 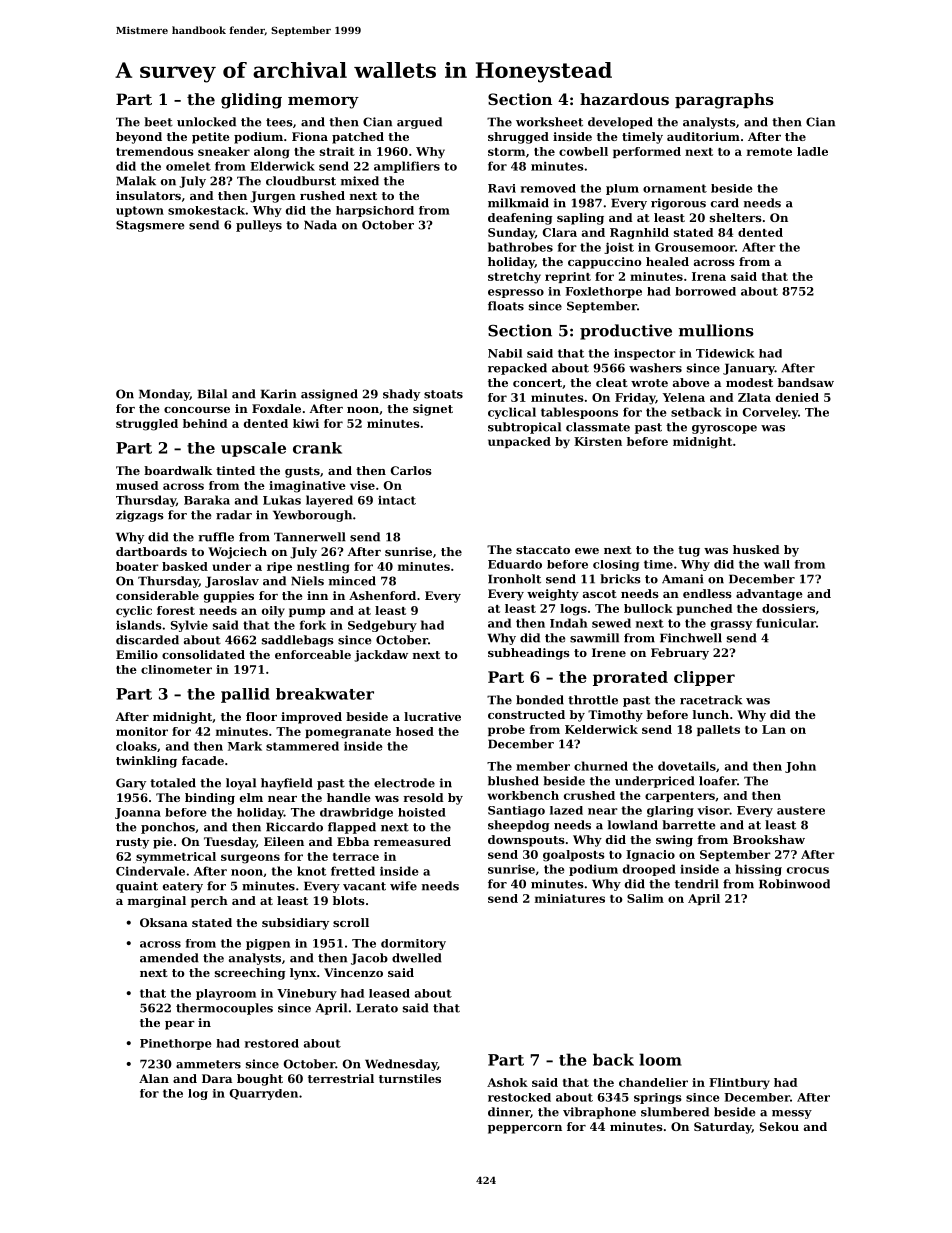 I want to click on beet, so click(x=158, y=122).
